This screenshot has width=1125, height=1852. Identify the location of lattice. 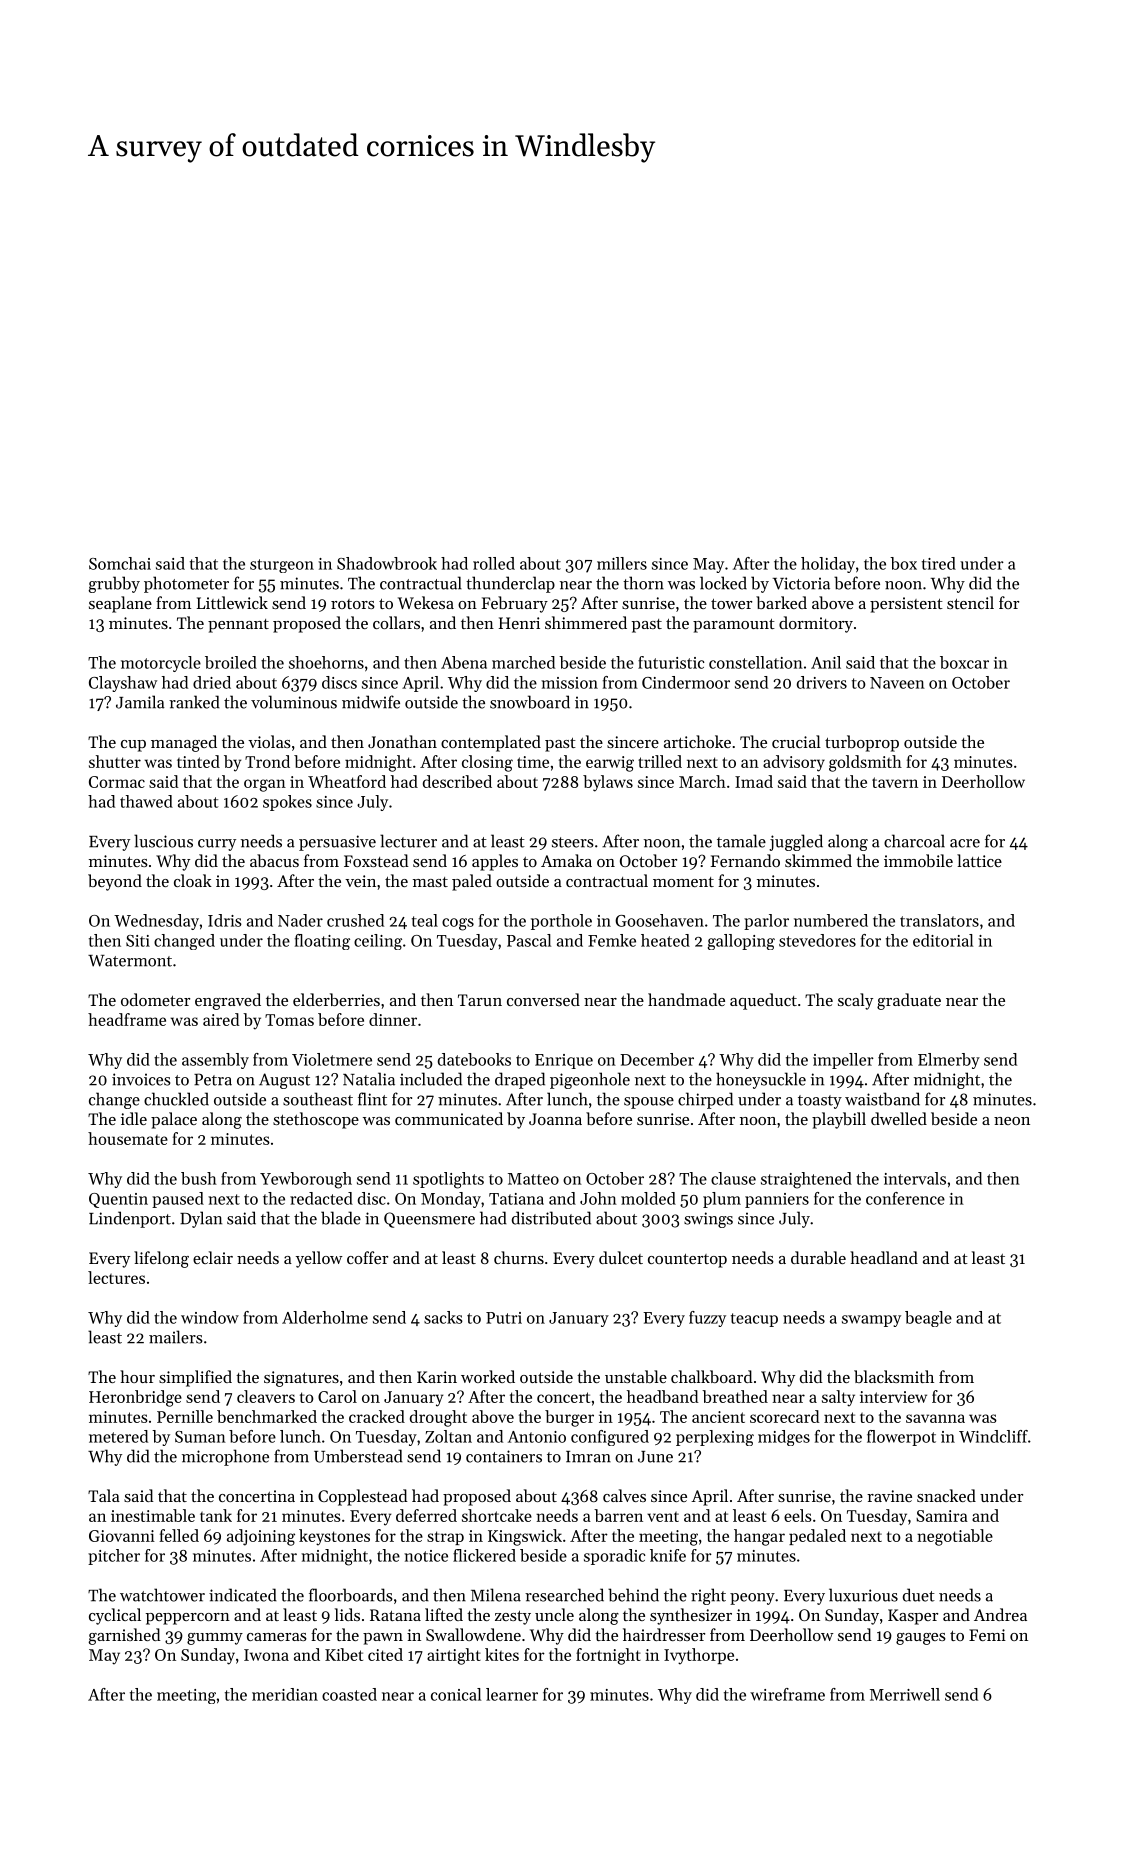
(979, 860).
